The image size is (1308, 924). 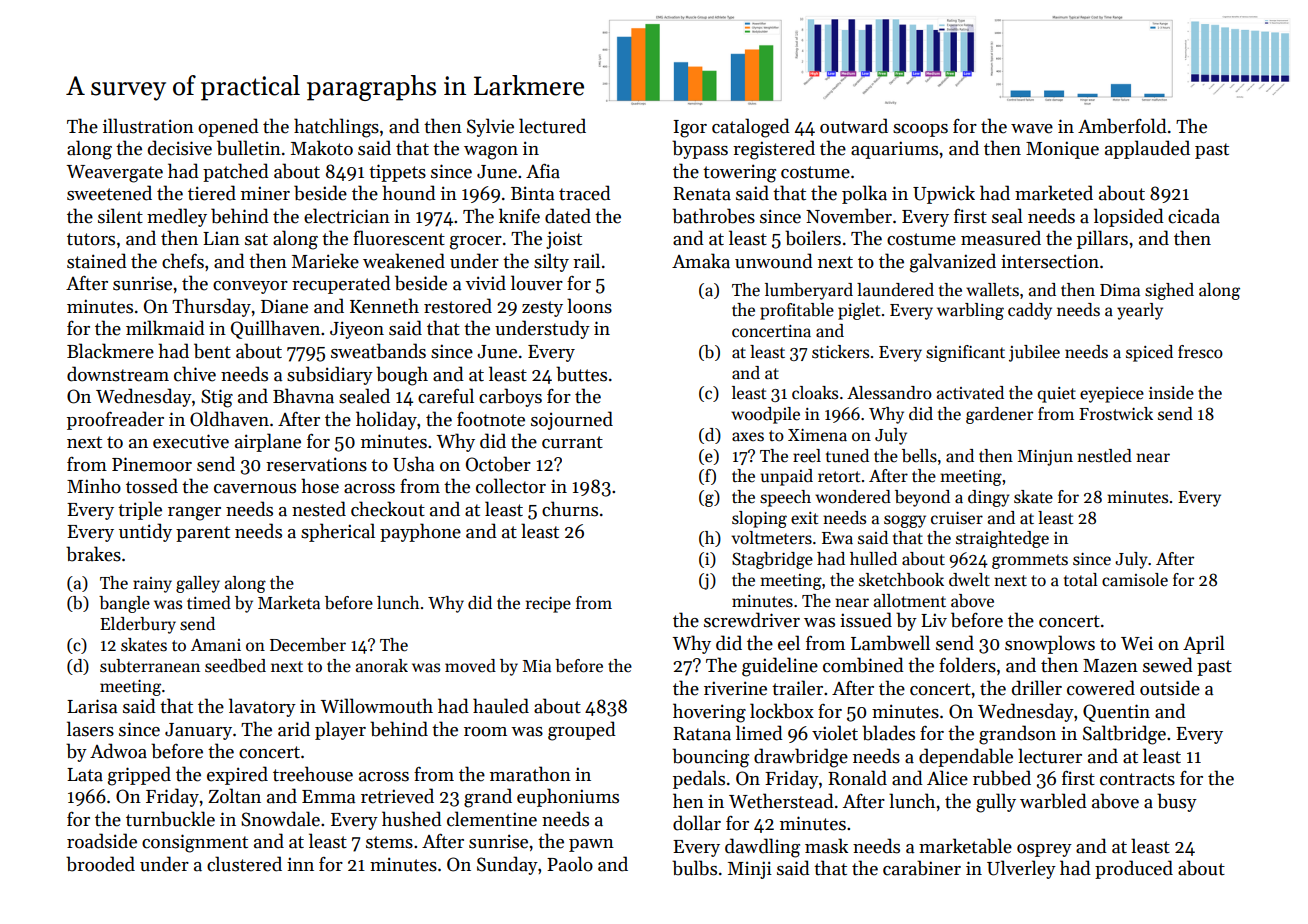 I want to click on hatchlings, so click(x=336, y=128).
